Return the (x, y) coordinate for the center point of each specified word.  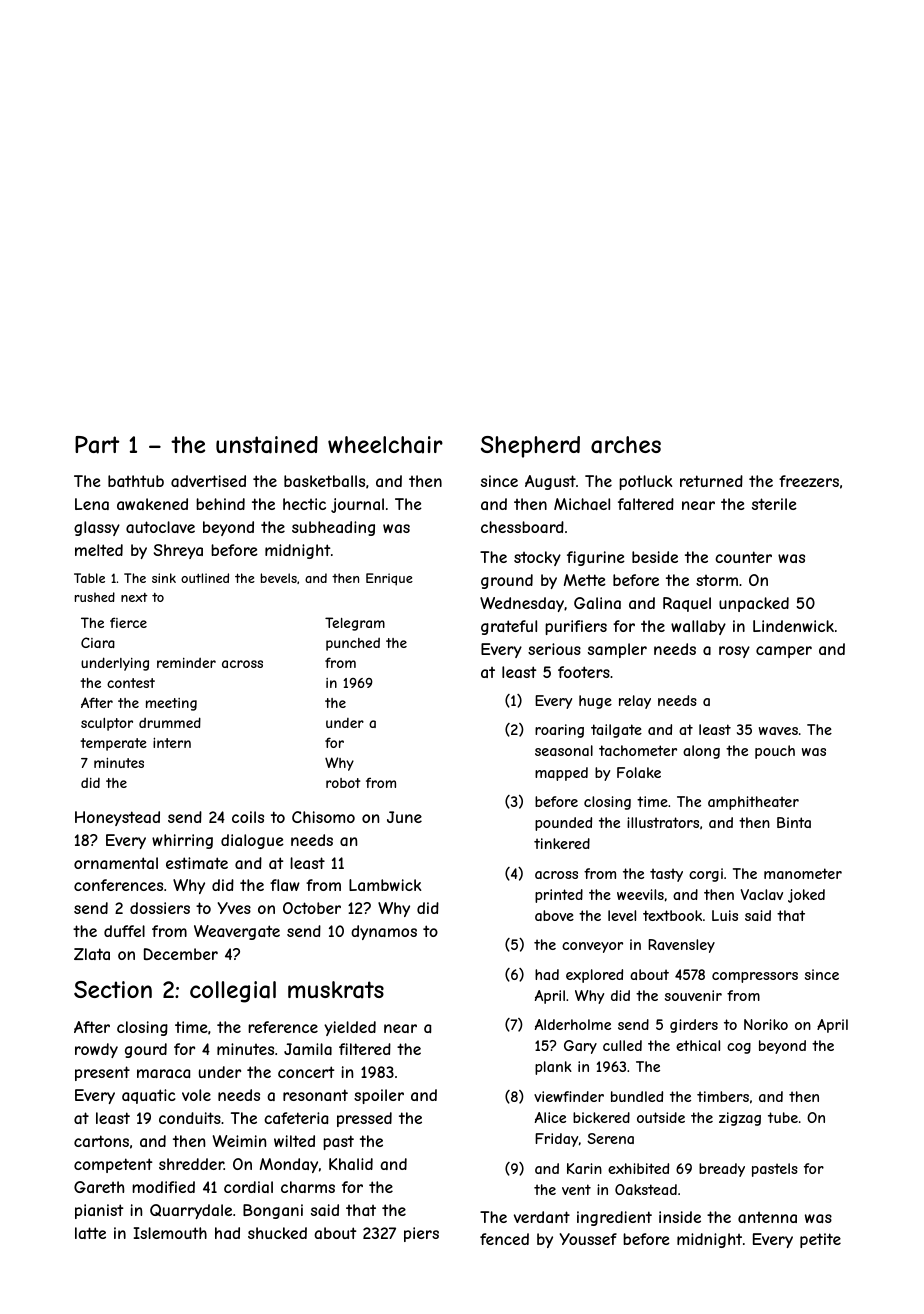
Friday (556, 1140)
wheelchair (385, 445)
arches (626, 445)
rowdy (96, 1050)
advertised (208, 481)
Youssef (588, 1239)
